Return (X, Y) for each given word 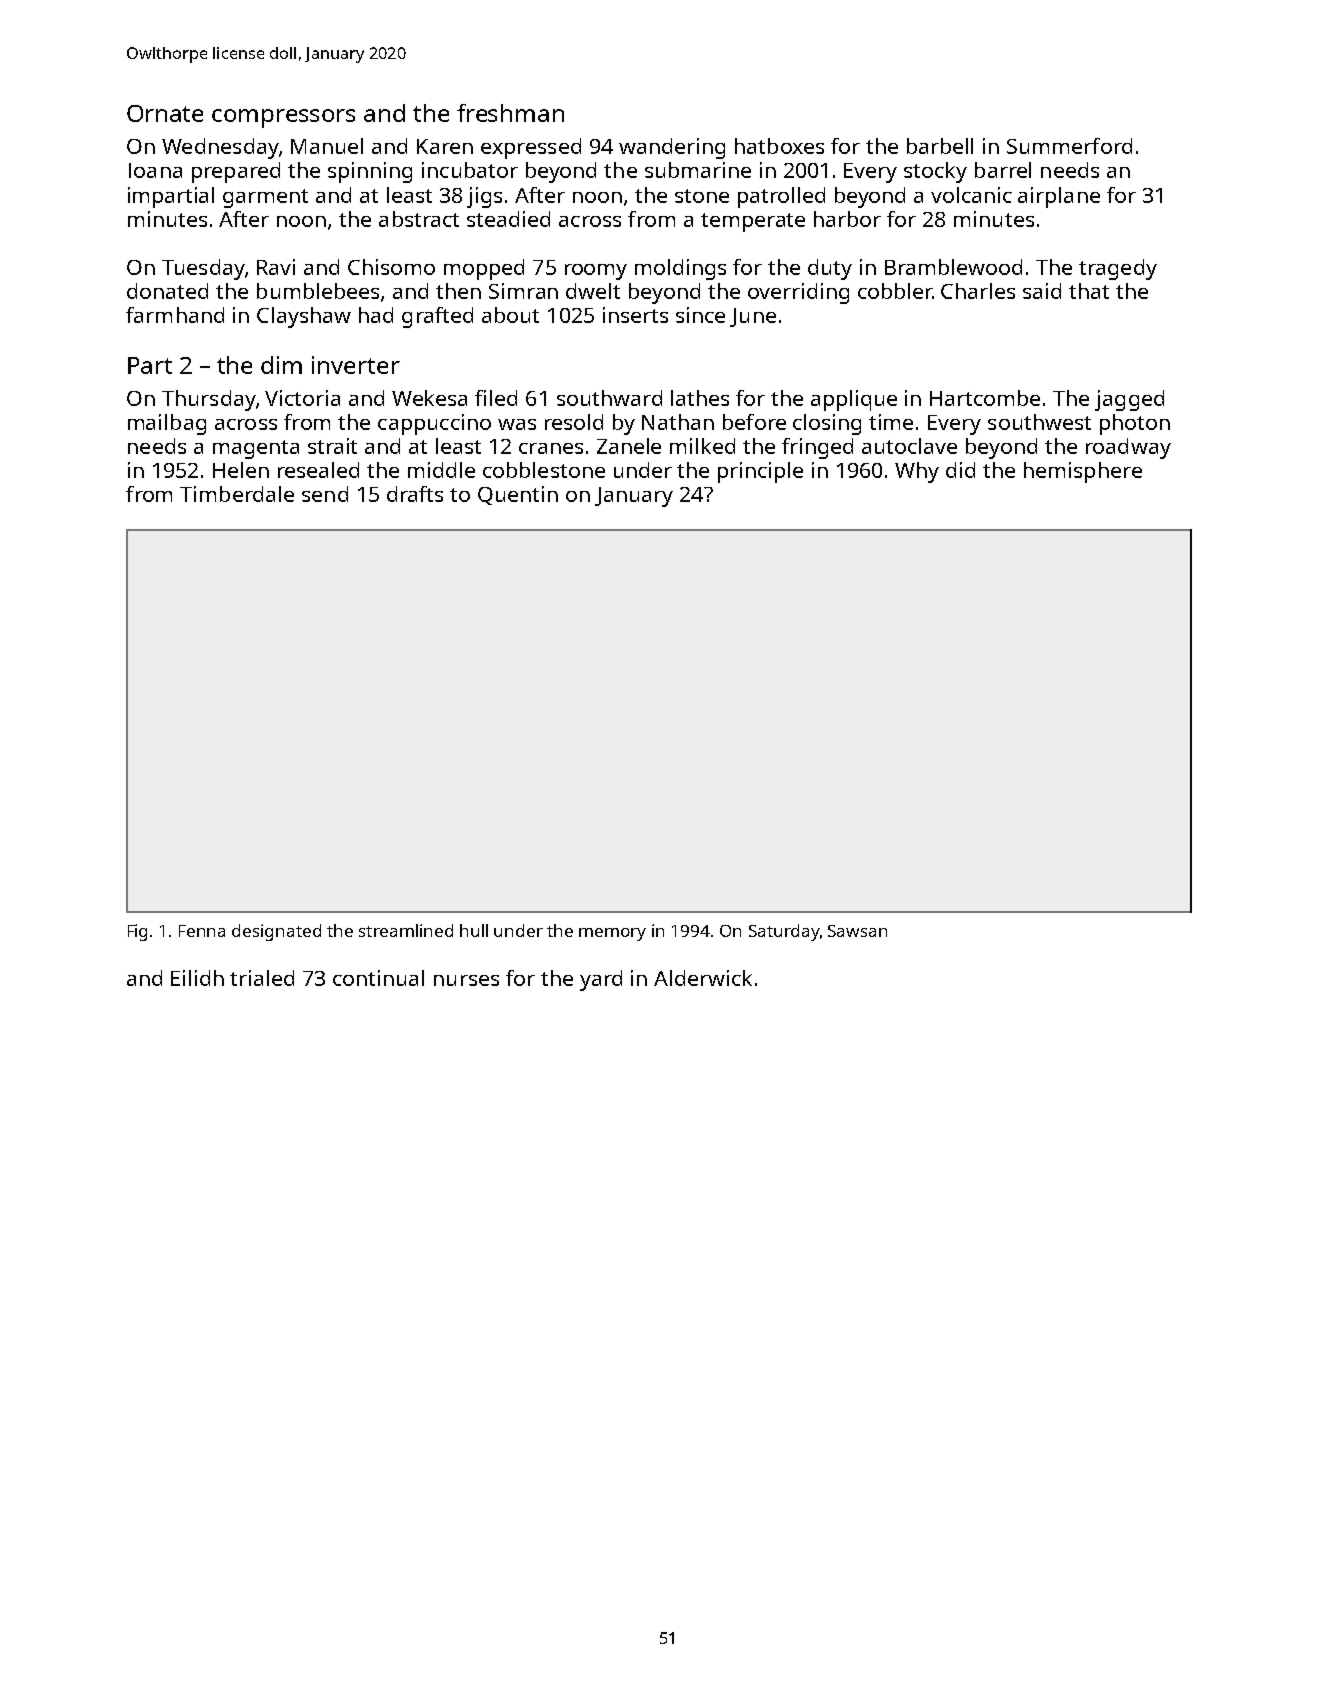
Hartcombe (985, 398)
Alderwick (703, 978)
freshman (510, 113)
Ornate (165, 113)
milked (702, 446)
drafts (415, 494)
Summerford (1069, 146)
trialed (262, 978)
